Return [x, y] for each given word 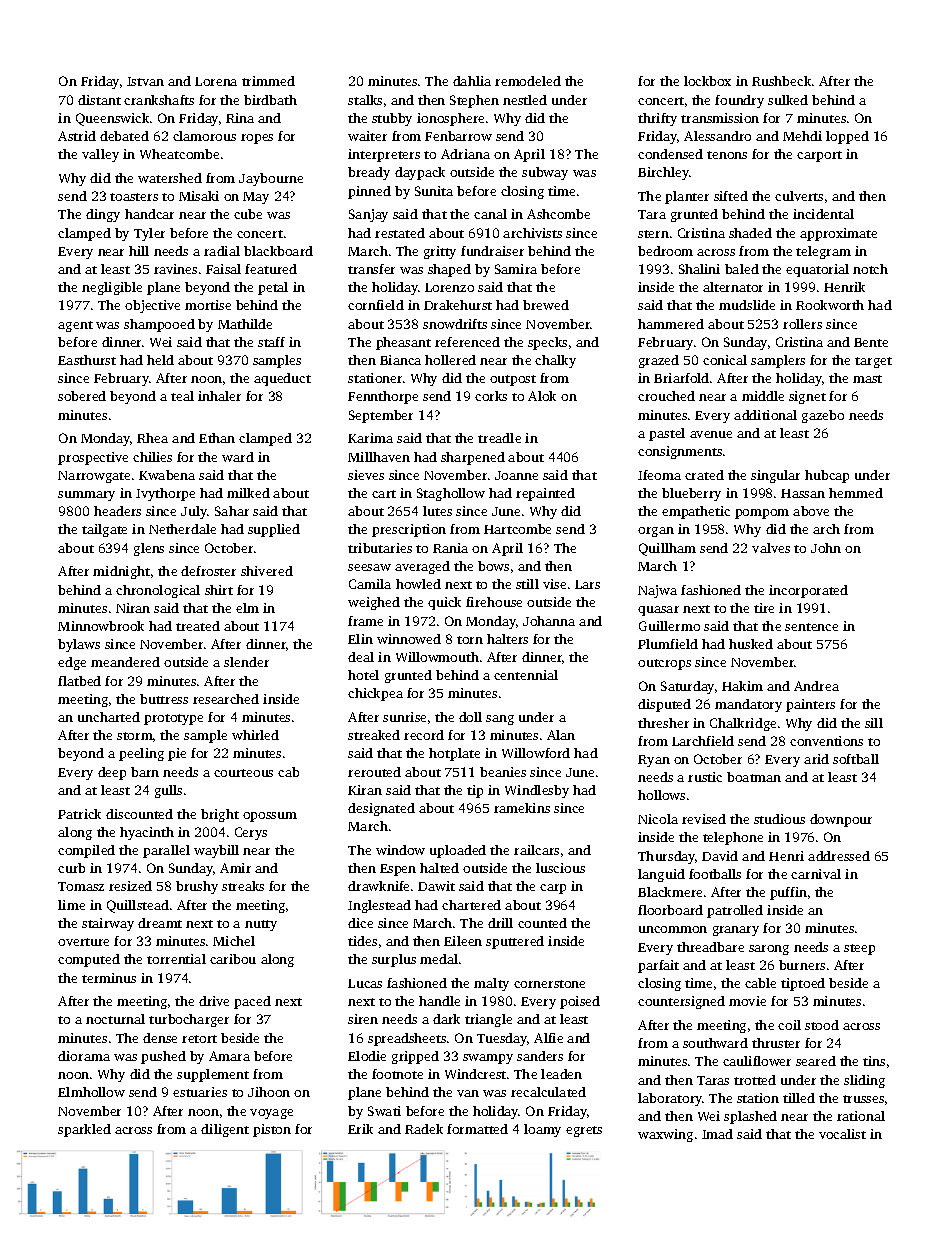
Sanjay [368, 215]
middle [763, 396]
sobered [82, 396]
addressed [839, 856]
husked [751, 644]
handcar [149, 214]
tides [362, 941]
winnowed [409, 639]
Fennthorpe [383, 397]
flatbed [79, 681]
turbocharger [189, 1020]
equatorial [817, 270]
